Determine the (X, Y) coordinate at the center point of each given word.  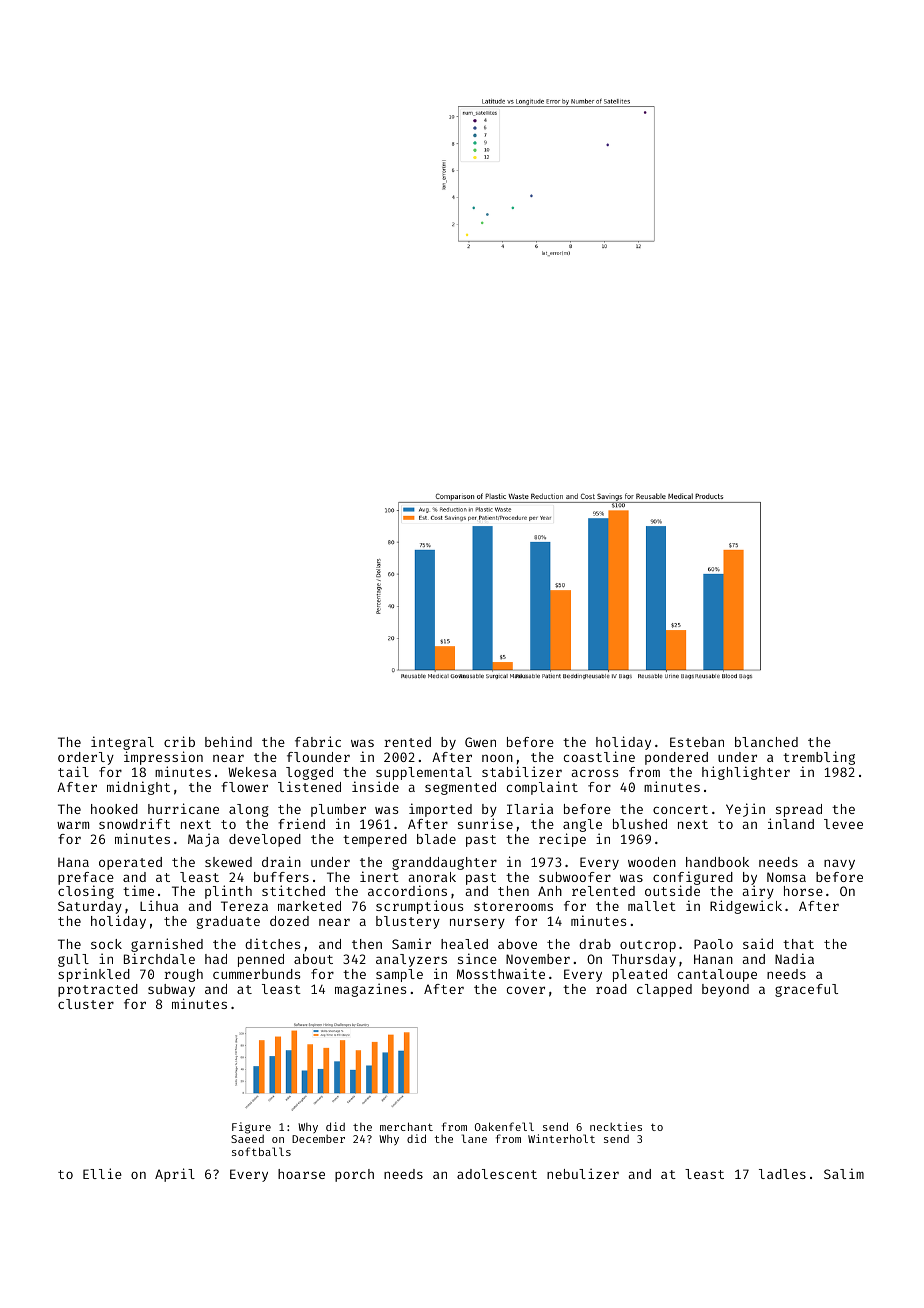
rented (407, 742)
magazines (370, 990)
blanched (766, 742)
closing (86, 892)
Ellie (102, 1173)
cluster (86, 1004)
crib (179, 741)
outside (672, 891)
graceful (806, 990)
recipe (562, 840)
